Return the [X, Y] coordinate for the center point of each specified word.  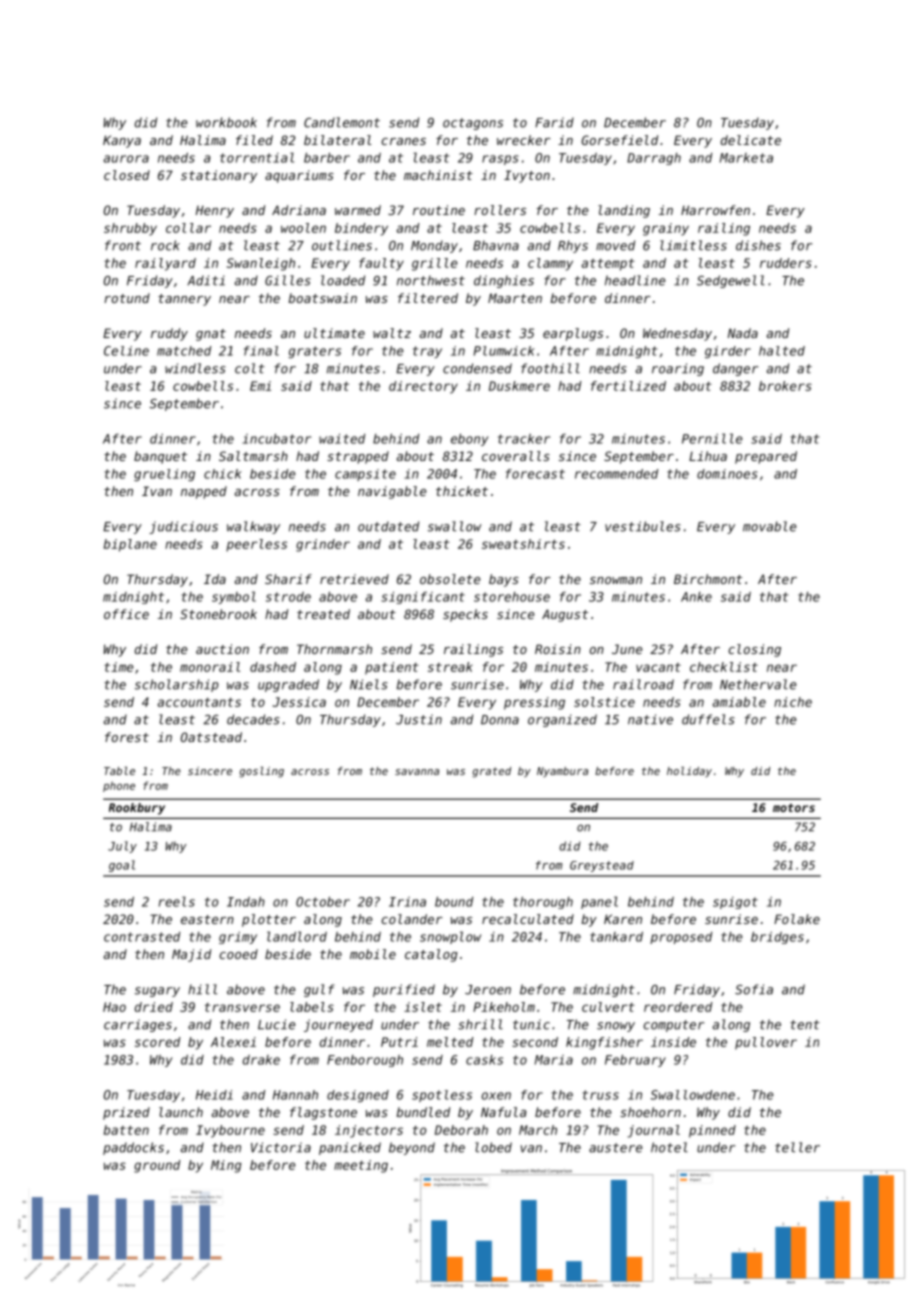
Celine [126, 351]
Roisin [558, 649]
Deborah [461, 1130]
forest [127, 737]
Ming [226, 1166]
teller [797, 1147]
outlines [342, 245]
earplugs [573, 334]
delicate [751, 140]
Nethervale [758, 684]
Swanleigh [261, 264]
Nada [743, 333]
